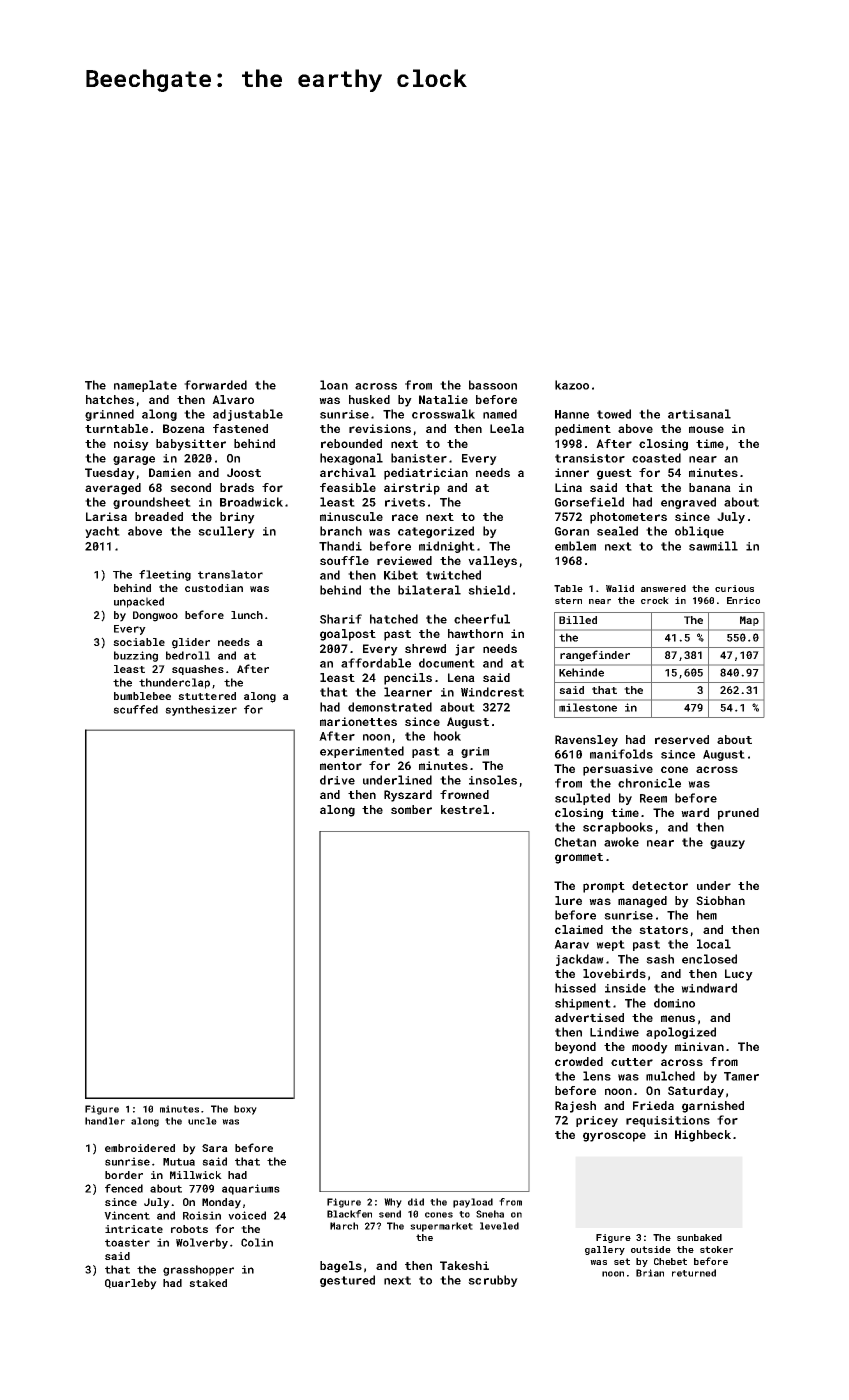  What do you see at coordinates (579, 858) in the image?
I see `grommet` at bounding box center [579, 858].
